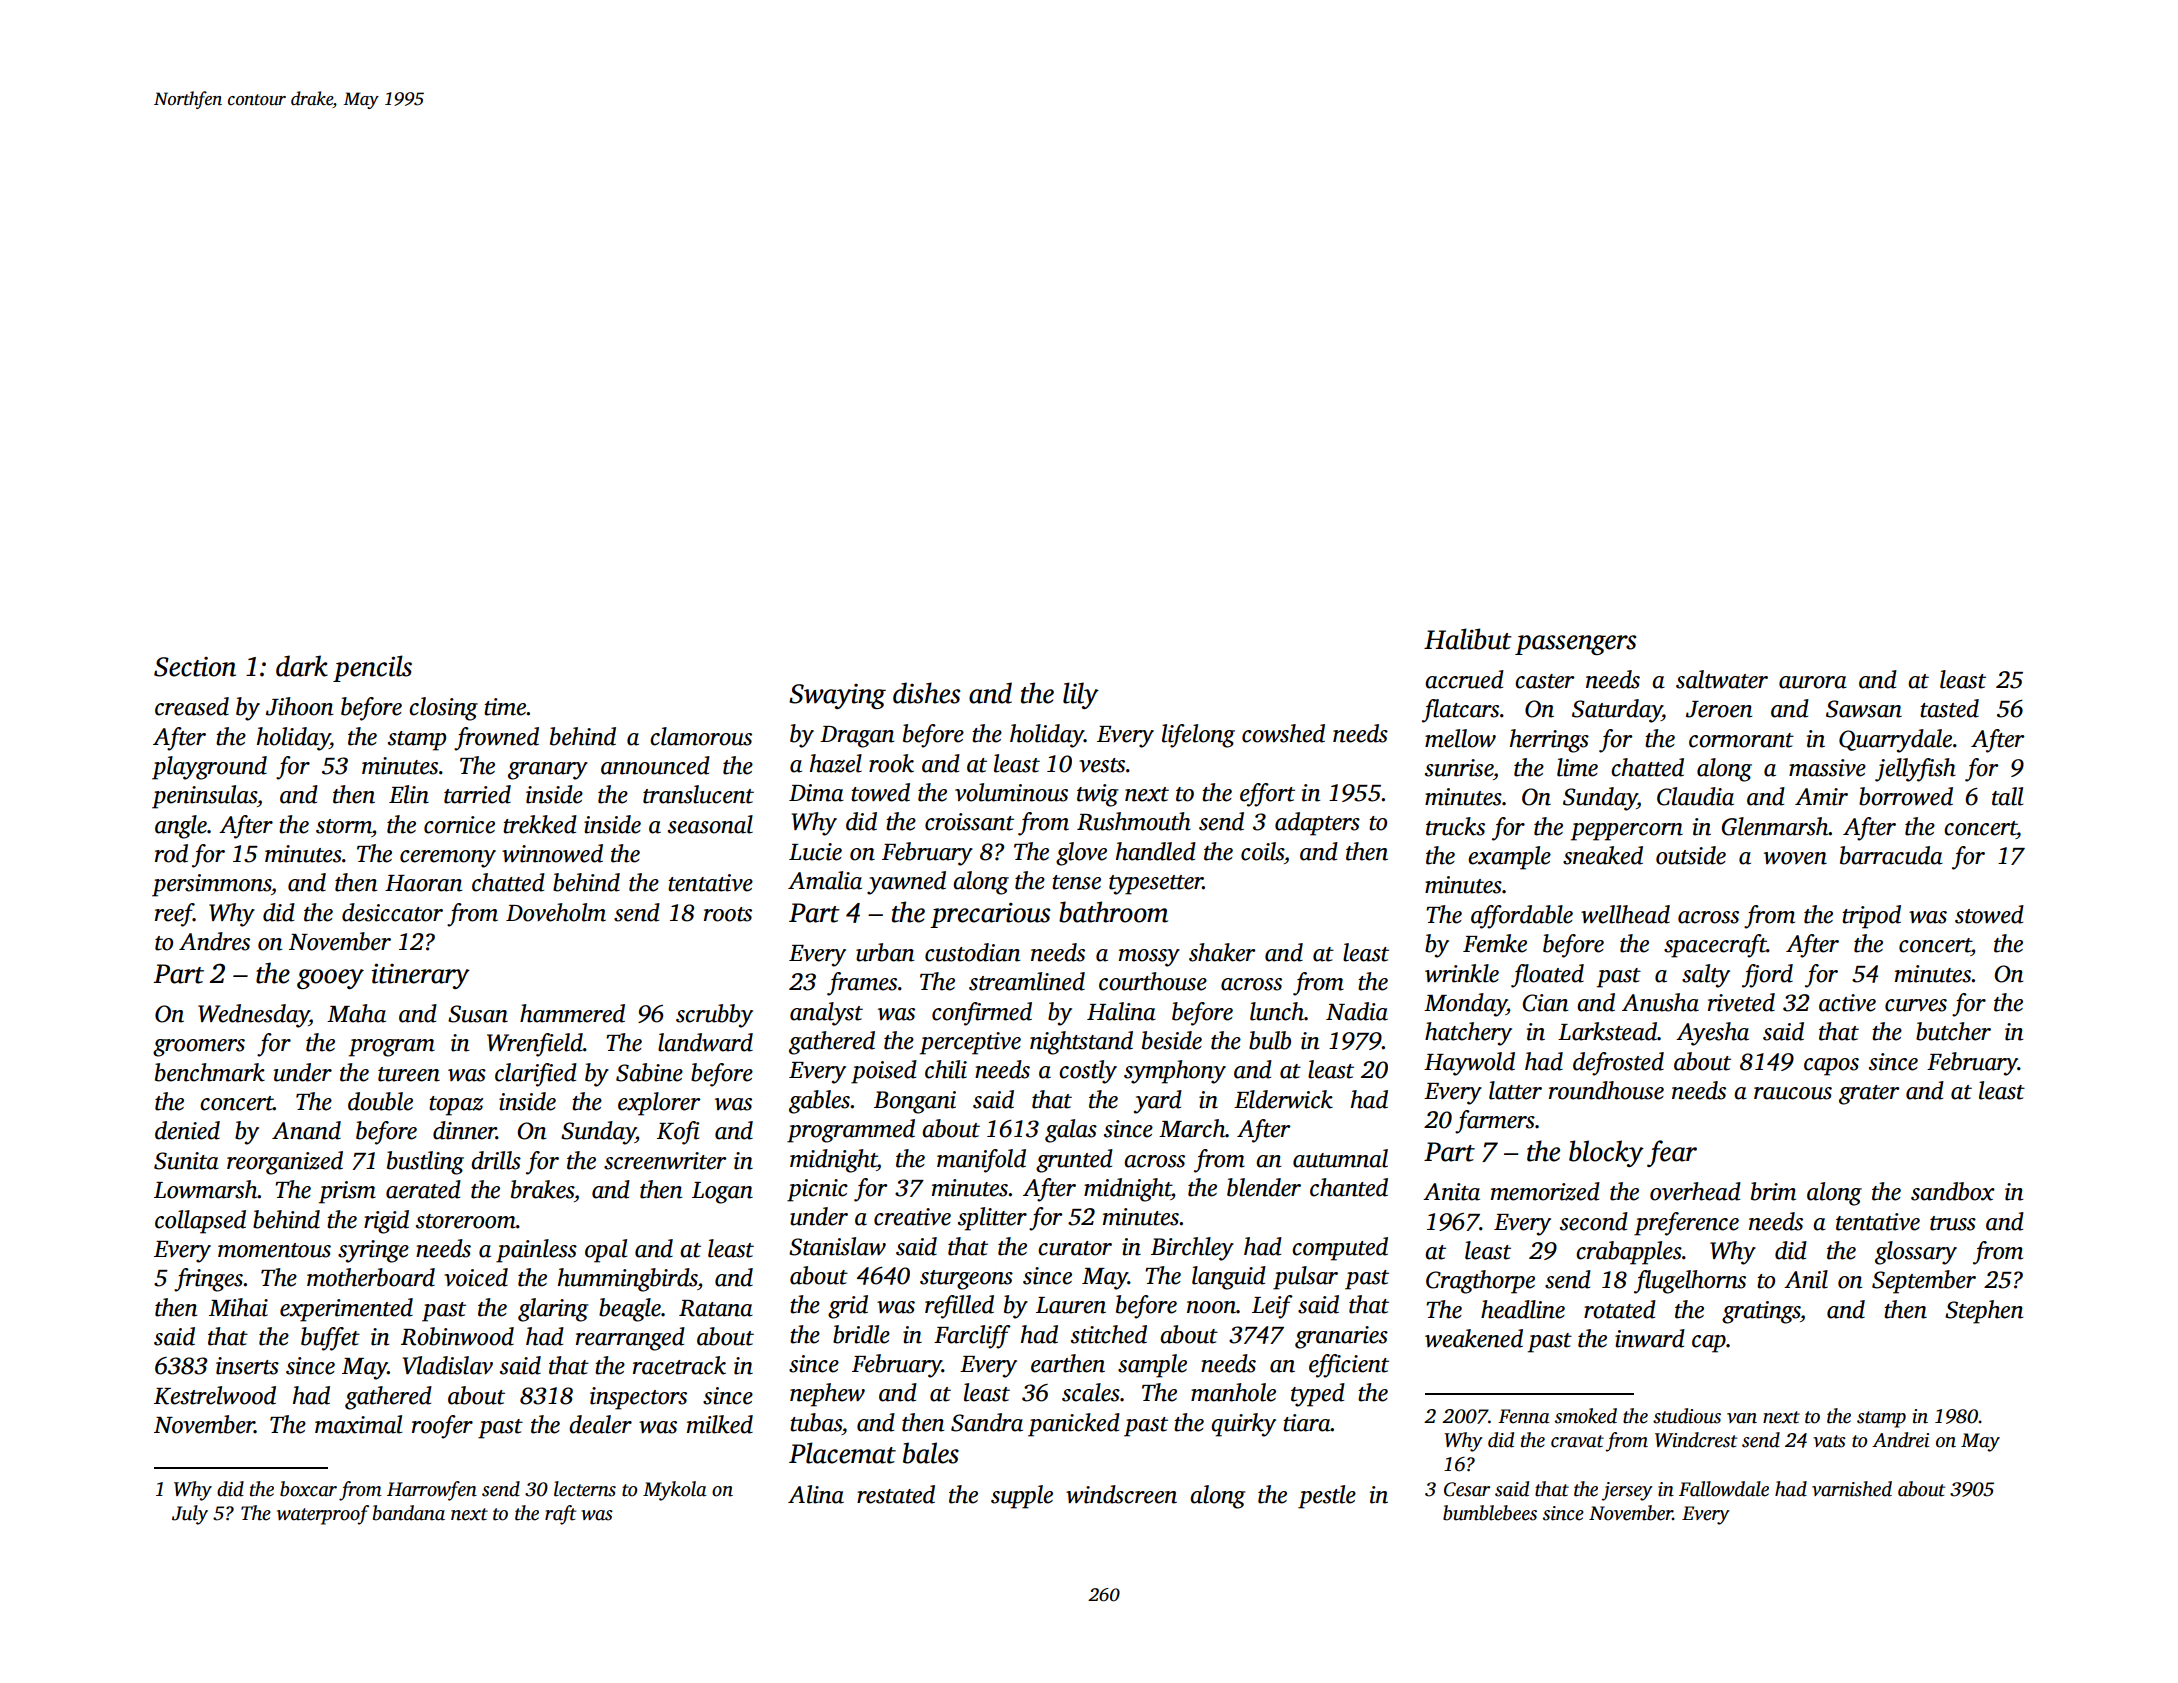 This document has height=1683, width=2178. What do you see at coordinates (1625, 914) in the document?
I see `wellhead` at bounding box center [1625, 914].
